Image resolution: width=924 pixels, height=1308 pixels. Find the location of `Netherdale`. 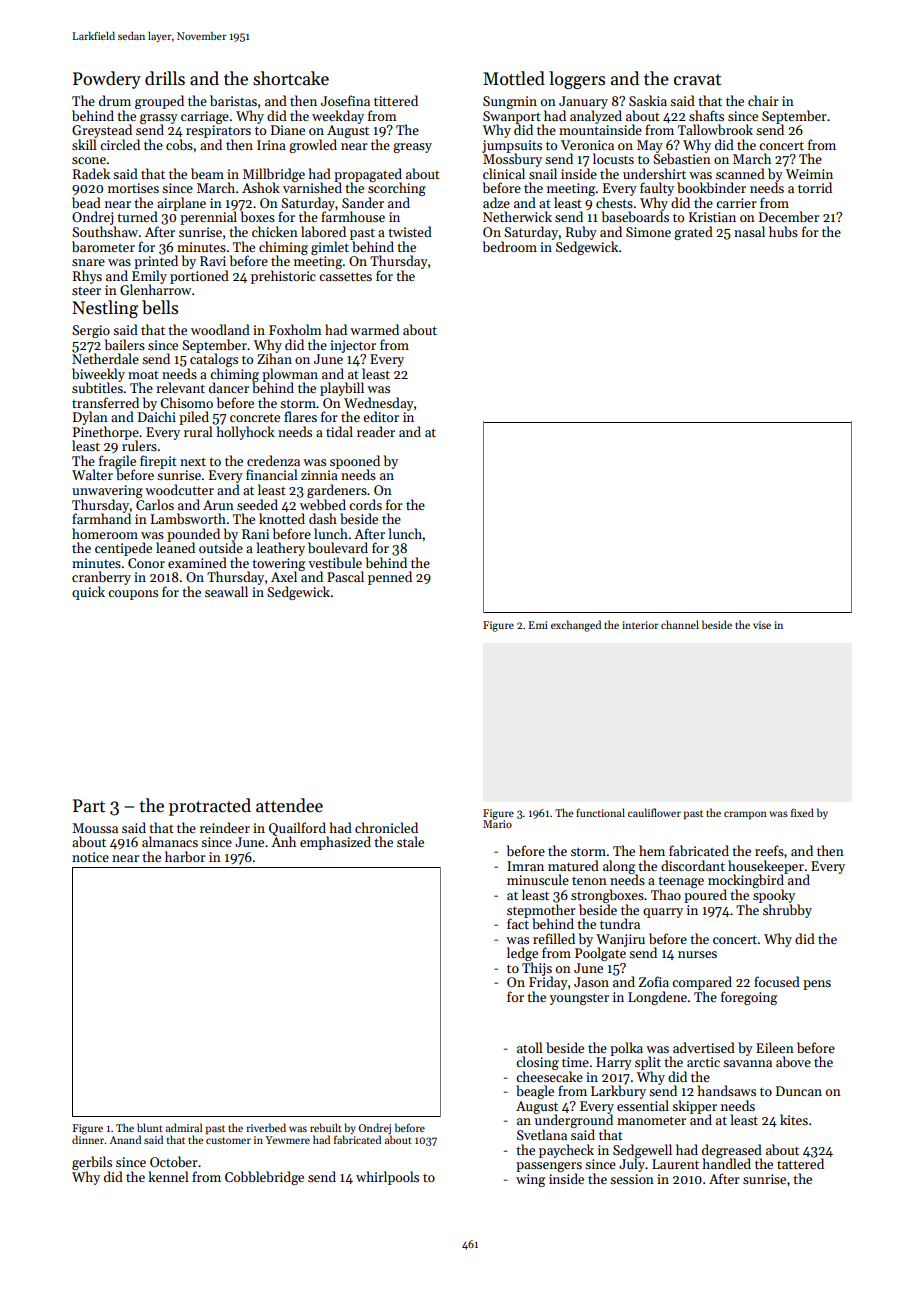

Netherdale is located at coordinates (105, 358).
